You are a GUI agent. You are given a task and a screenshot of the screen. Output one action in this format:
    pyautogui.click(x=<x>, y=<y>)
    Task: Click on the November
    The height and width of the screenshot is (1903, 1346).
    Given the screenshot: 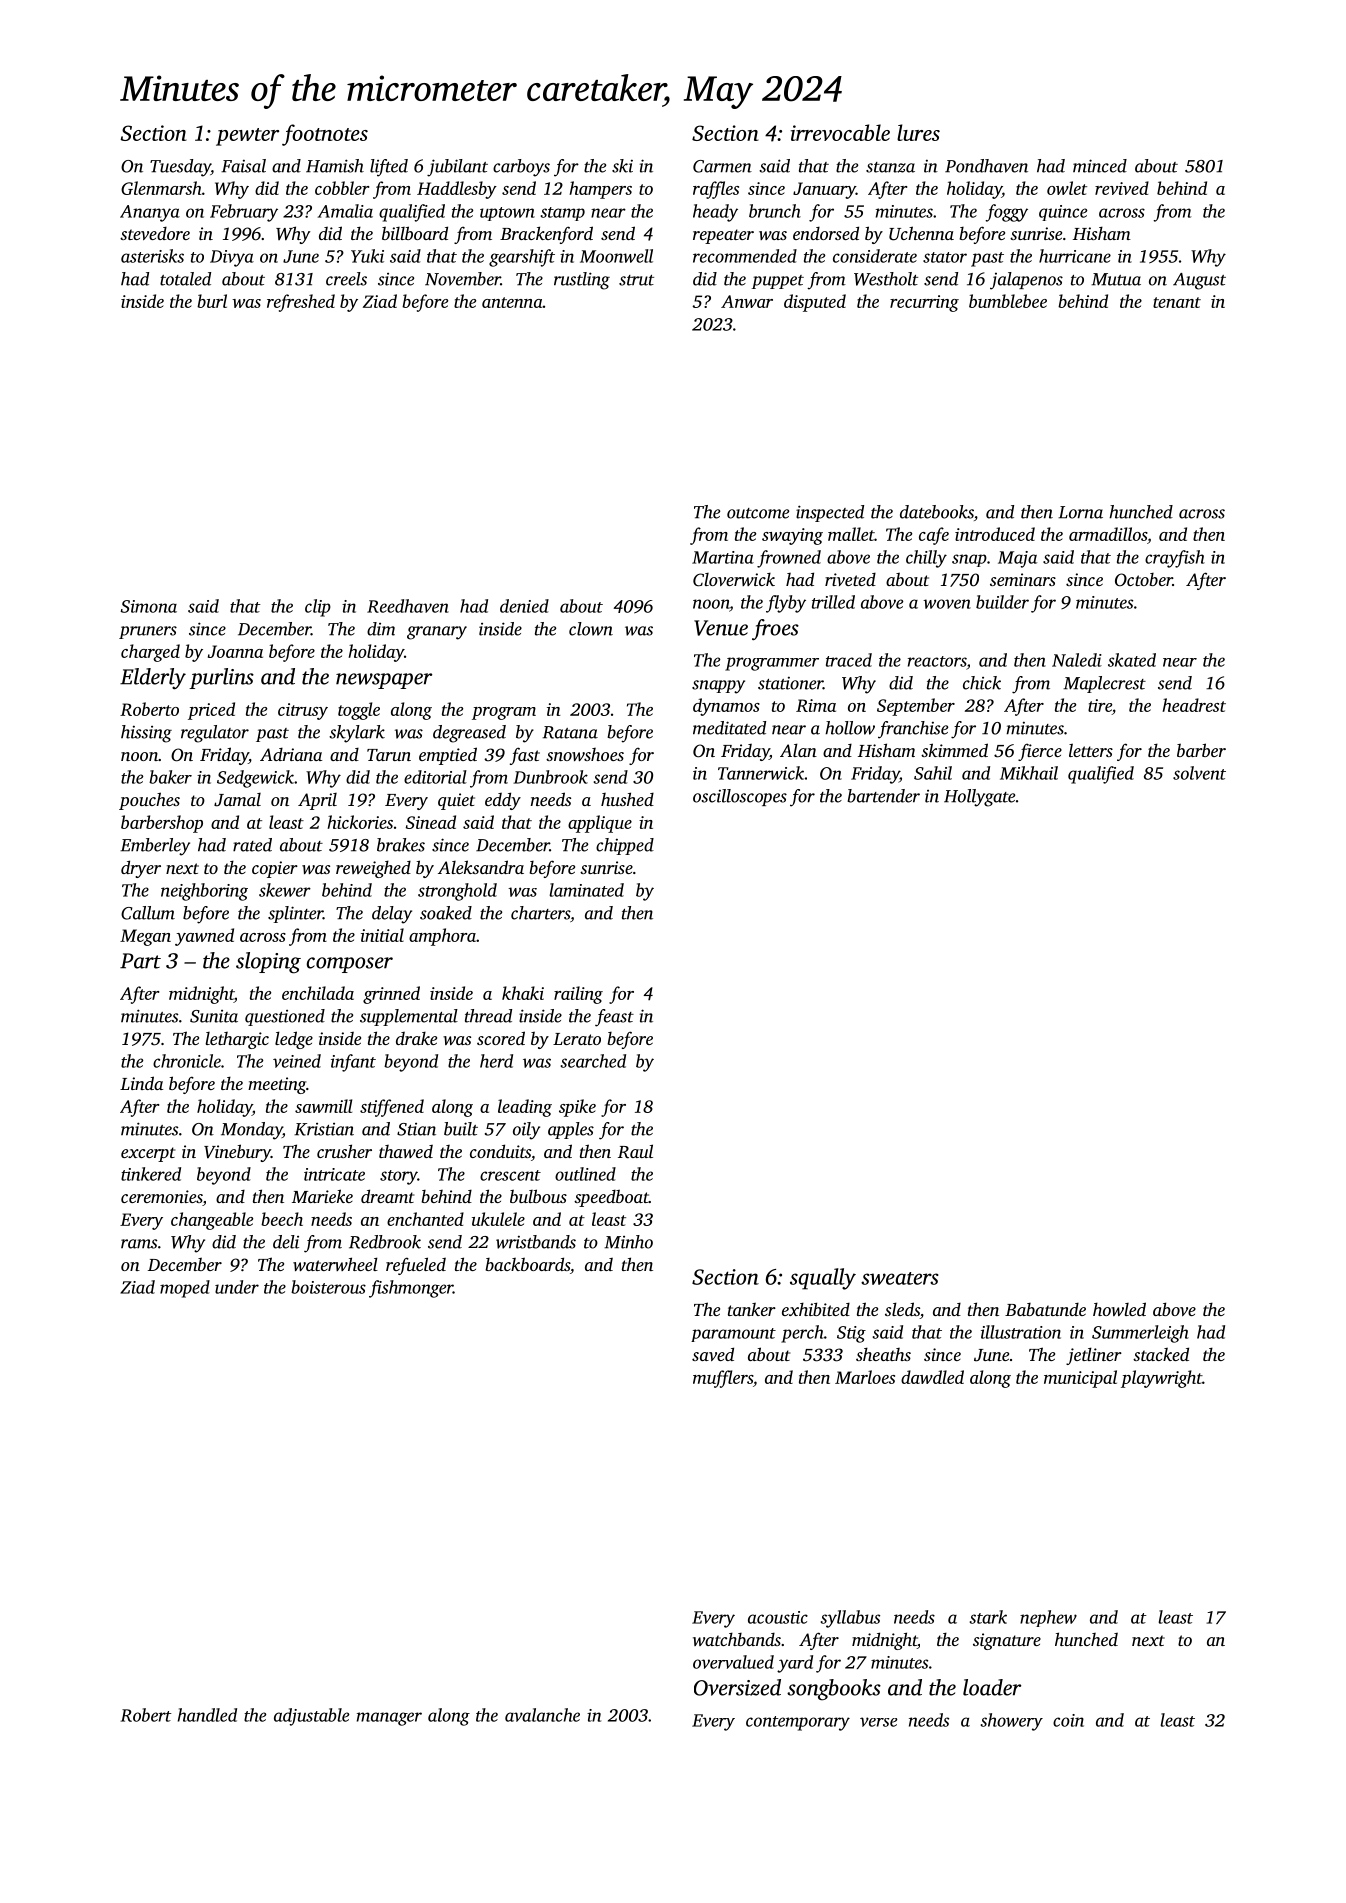 What is the action you would take?
    pyautogui.click(x=463, y=279)
